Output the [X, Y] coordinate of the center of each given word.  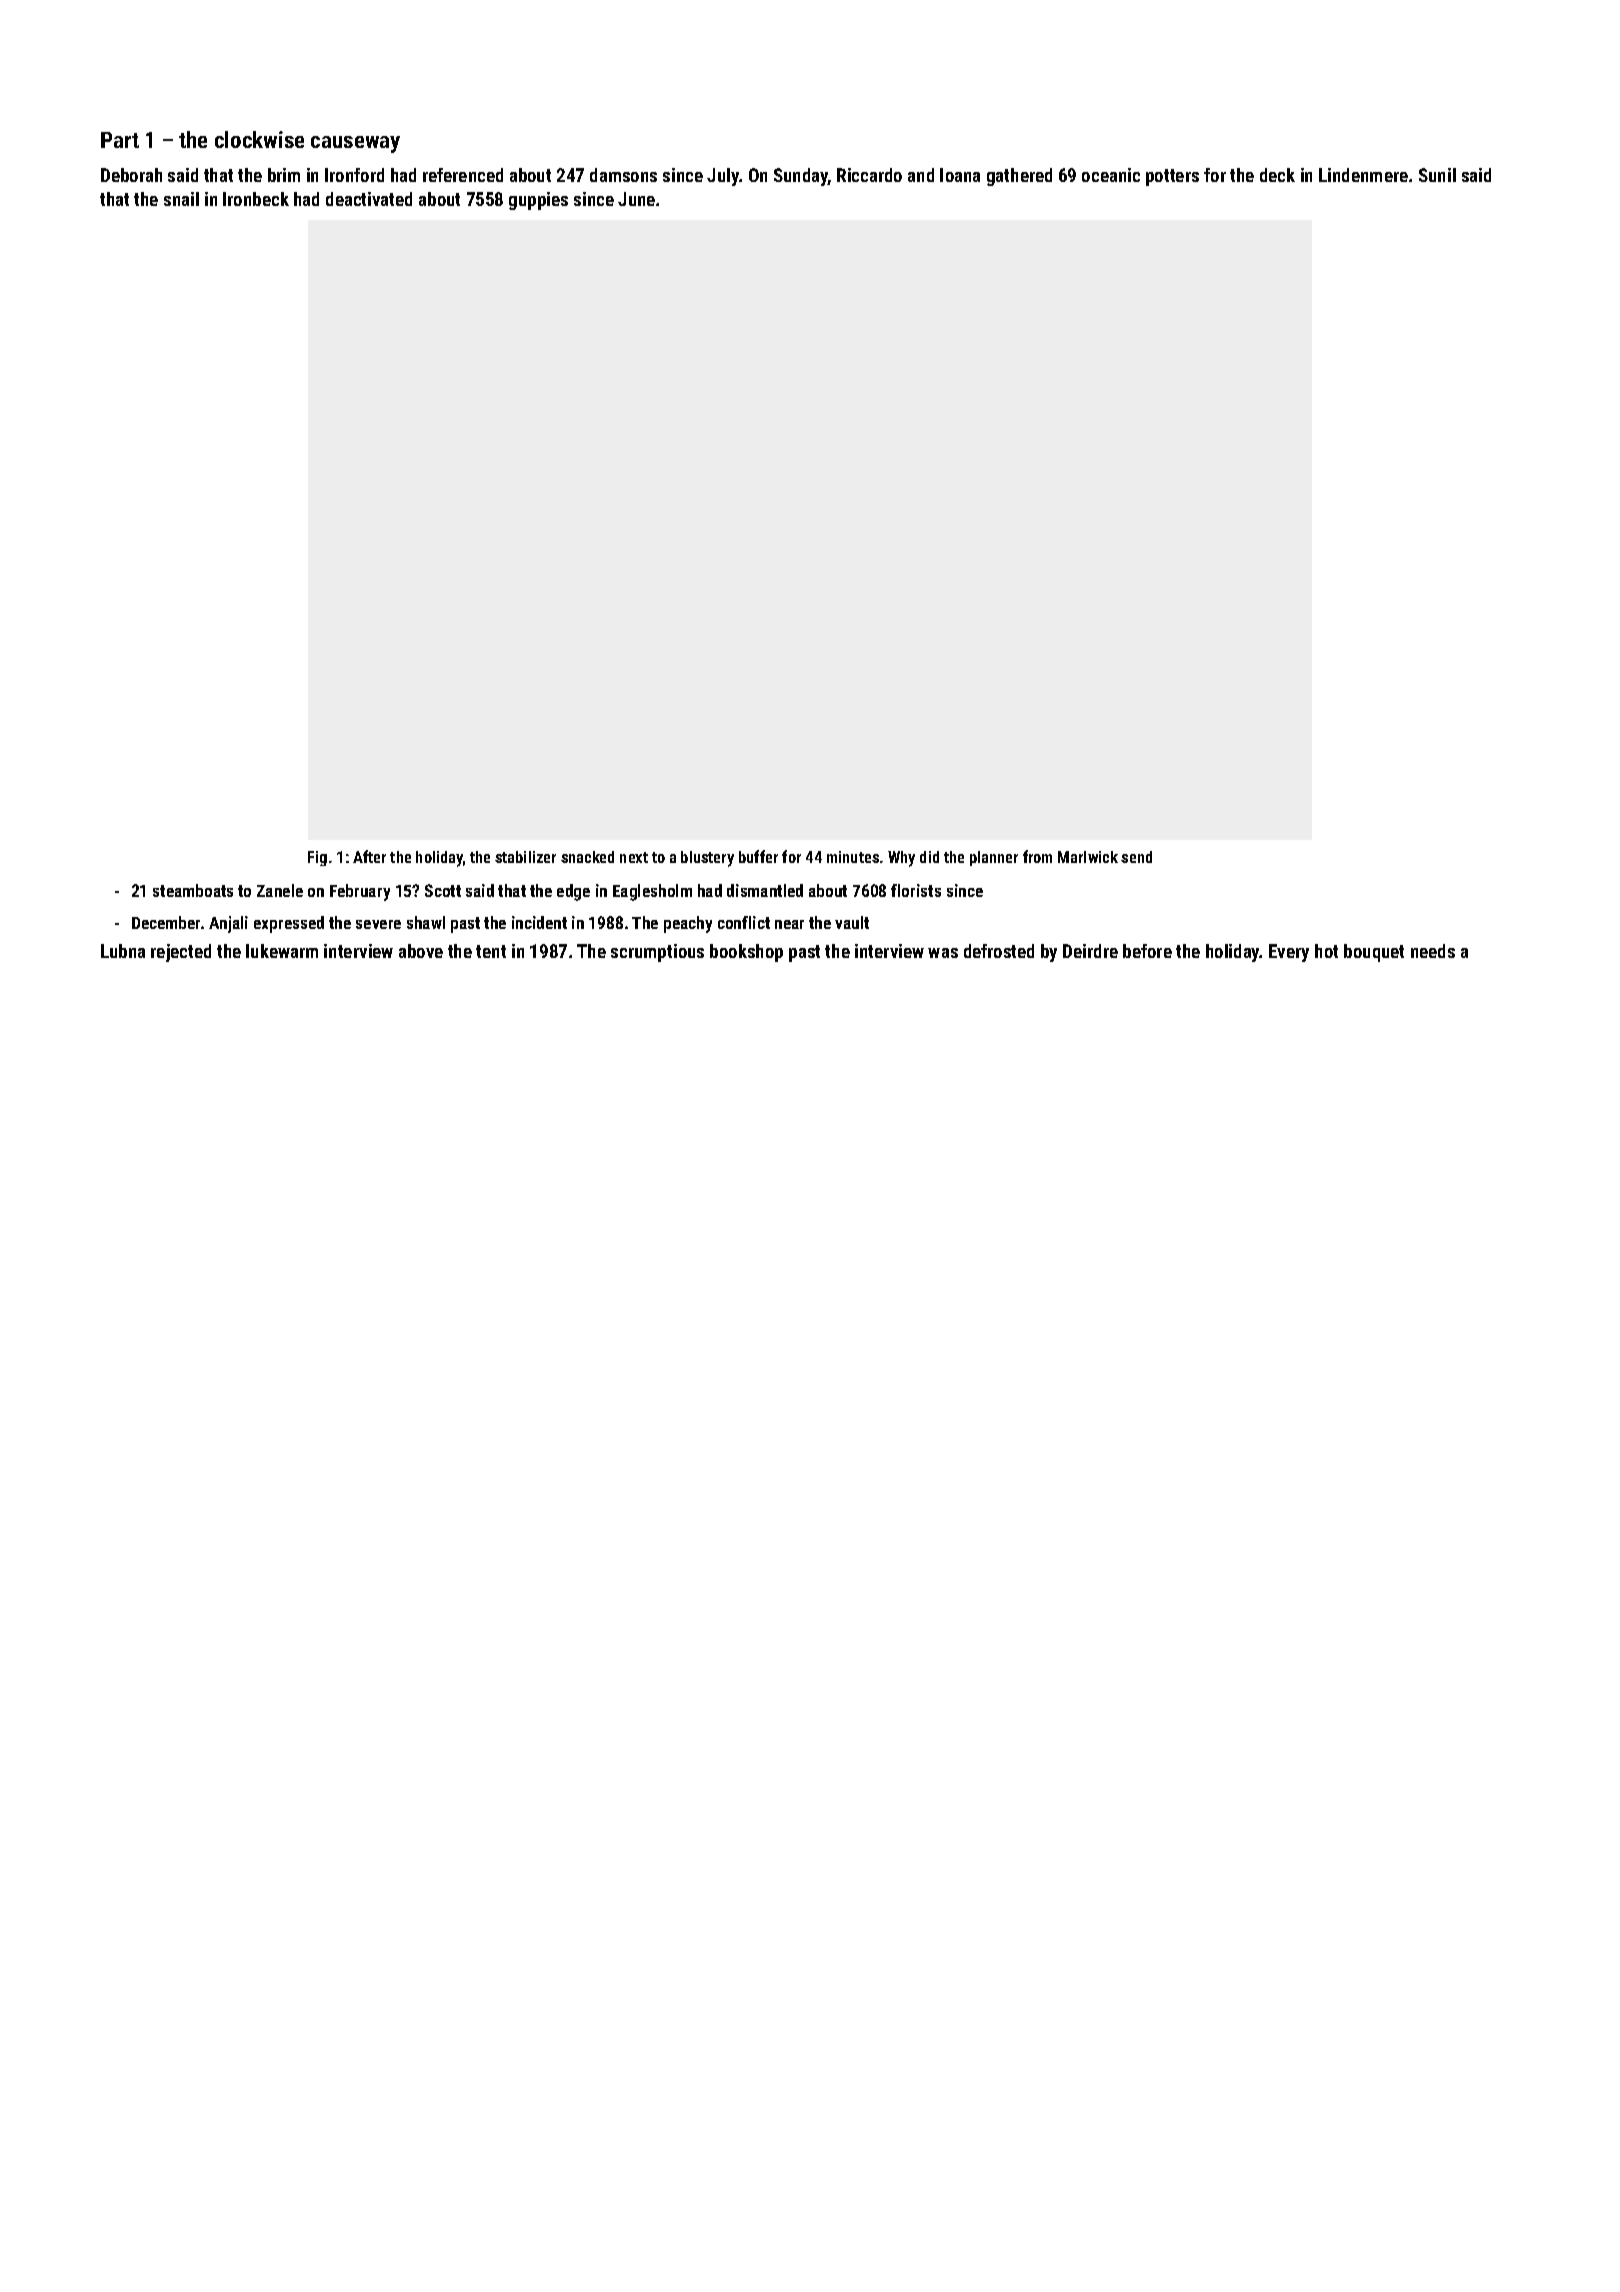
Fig [317, 858]
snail [181, 199]
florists [916, 890]
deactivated [369, 199]
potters [1172, 177]
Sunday [801, 177]
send [1136, 857]
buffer [758, 856]
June [636, 199]
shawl [426, 922]
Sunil [1437, 175]
